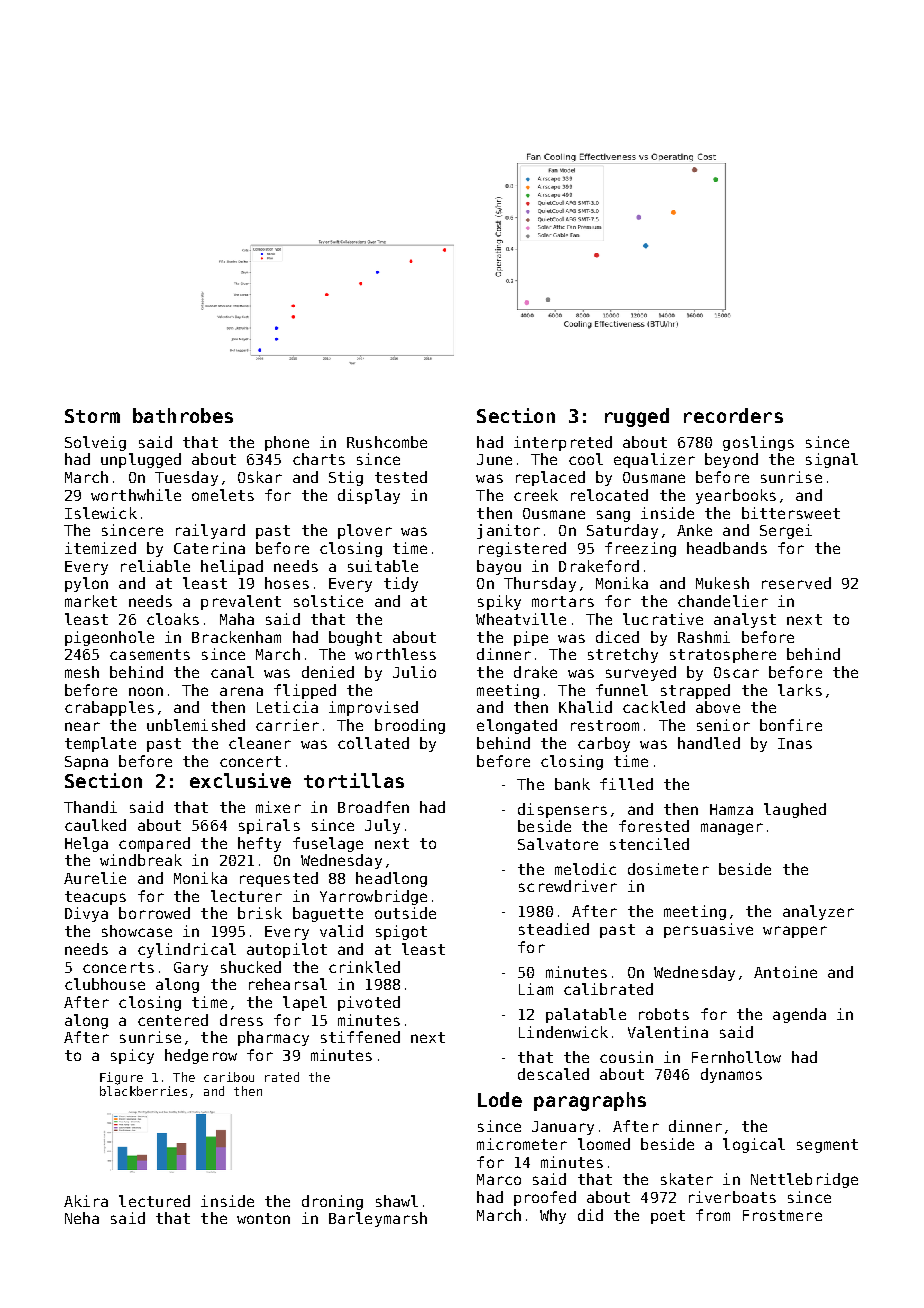 Image resolution: width=924 pixels, height=1308 pixels. I want to click on brisk, so click(260, 913).
